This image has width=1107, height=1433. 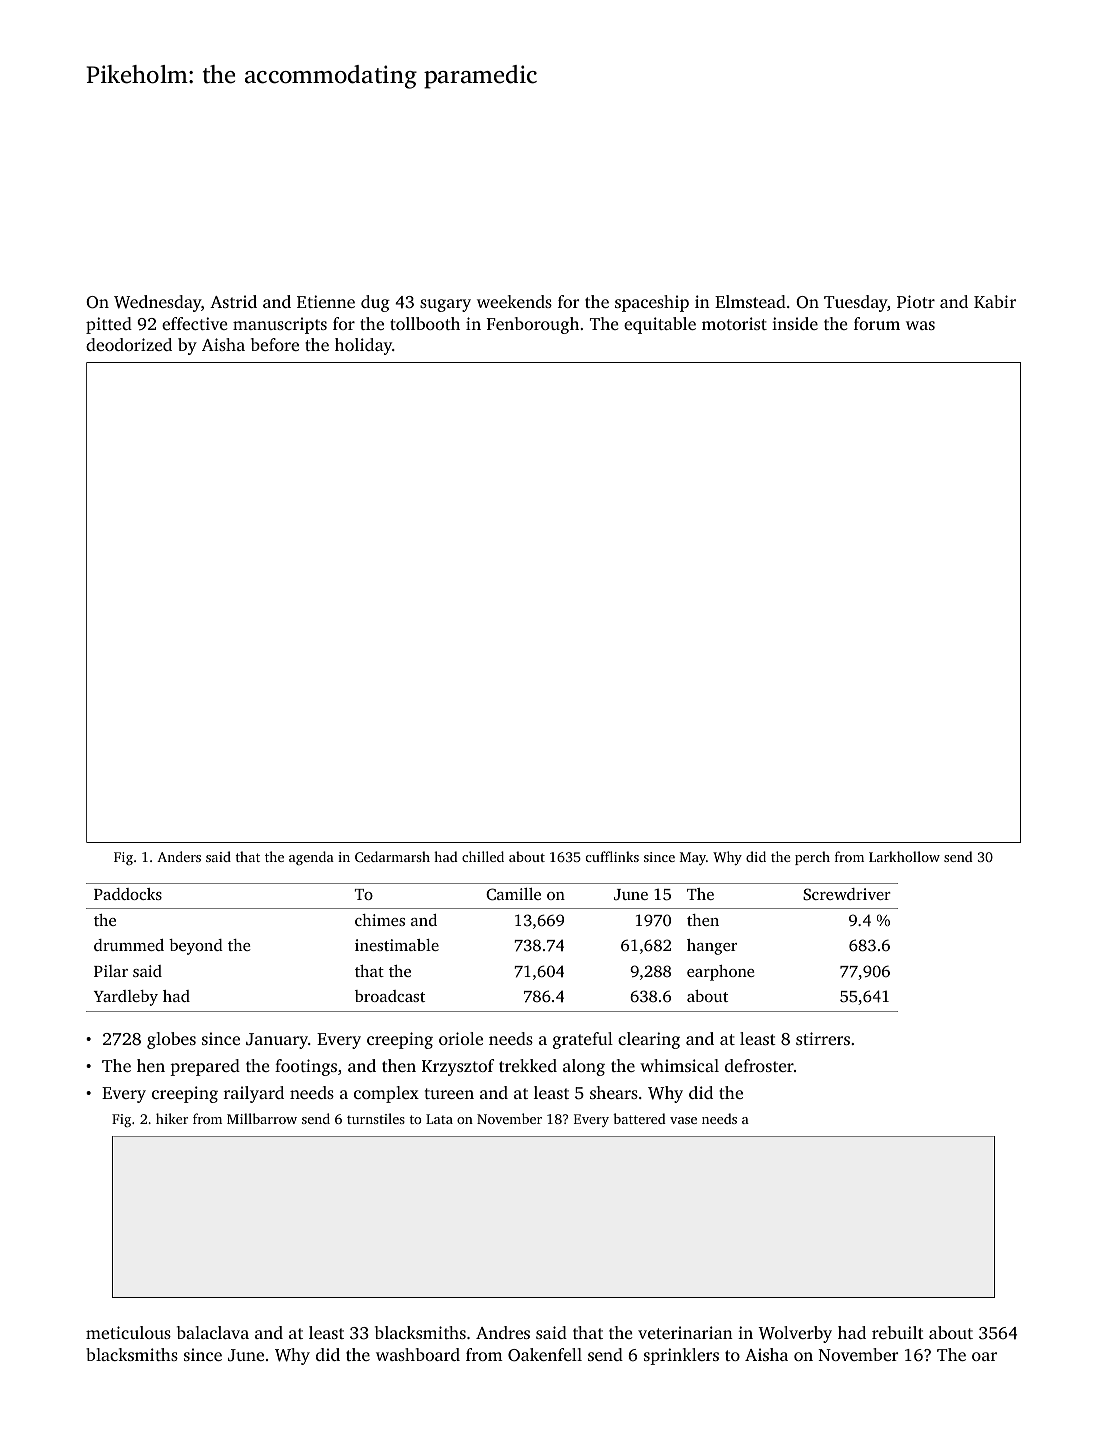 What do you see at coordinates (898, 1332) in the image?
I see `rebuilt` at bounding box center [898, 1332].
